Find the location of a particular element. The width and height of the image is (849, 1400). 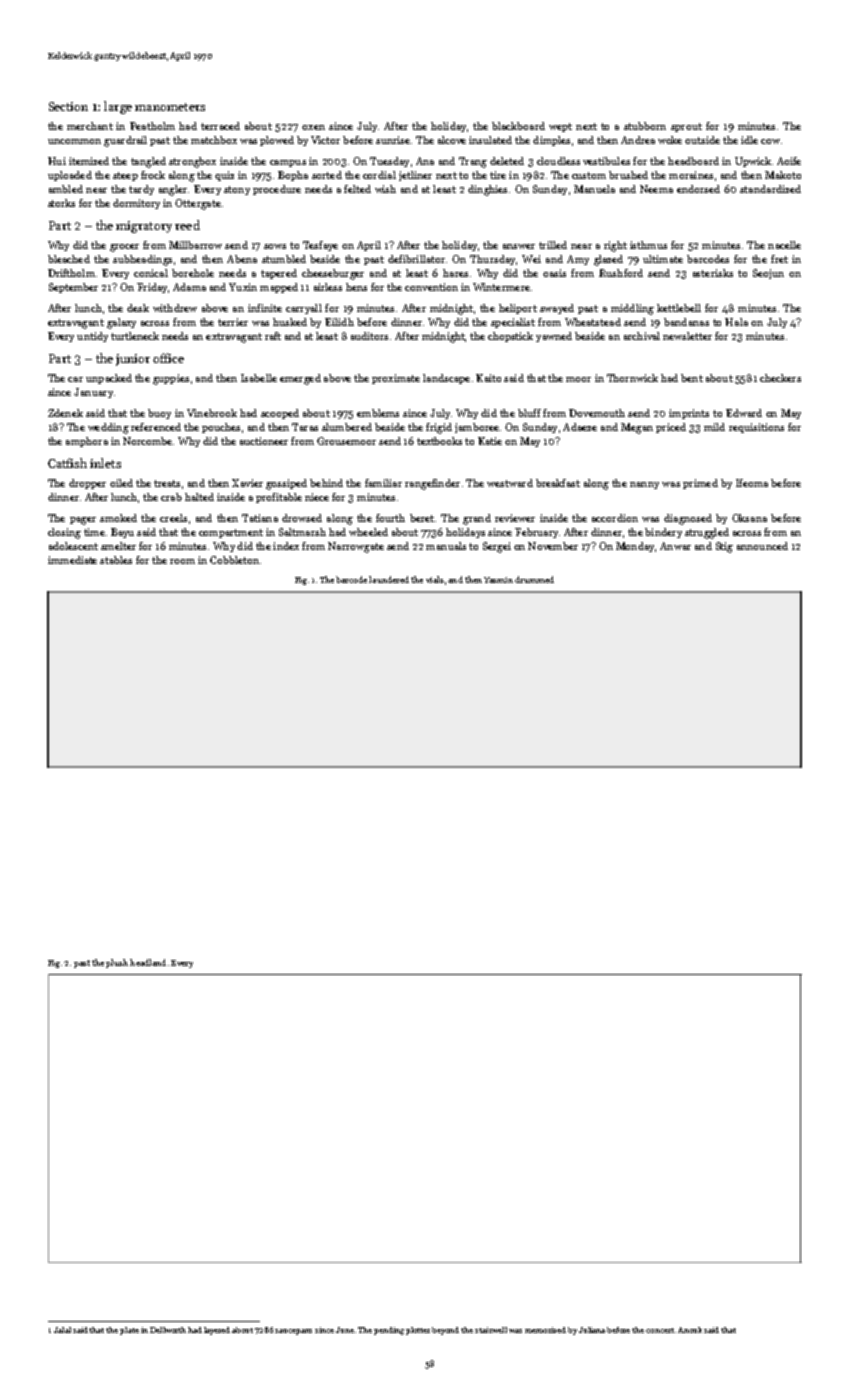

plotter is located at coordinates (418, 1331).
